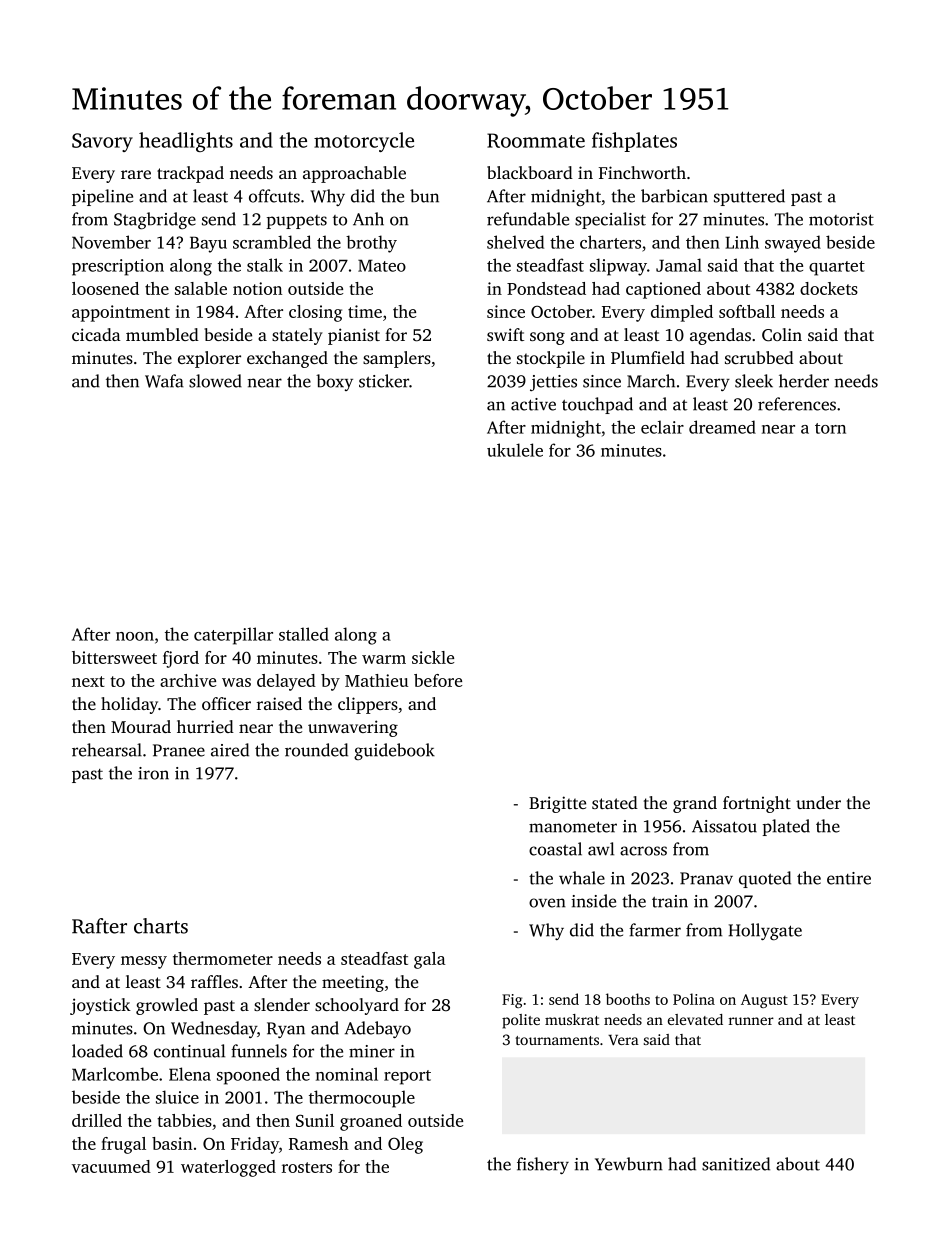 The width and height of the page is (952, 1233). What do you see at coordinates (230, 750) in the page?
I see `aired` at bounding box center [230, 750].
